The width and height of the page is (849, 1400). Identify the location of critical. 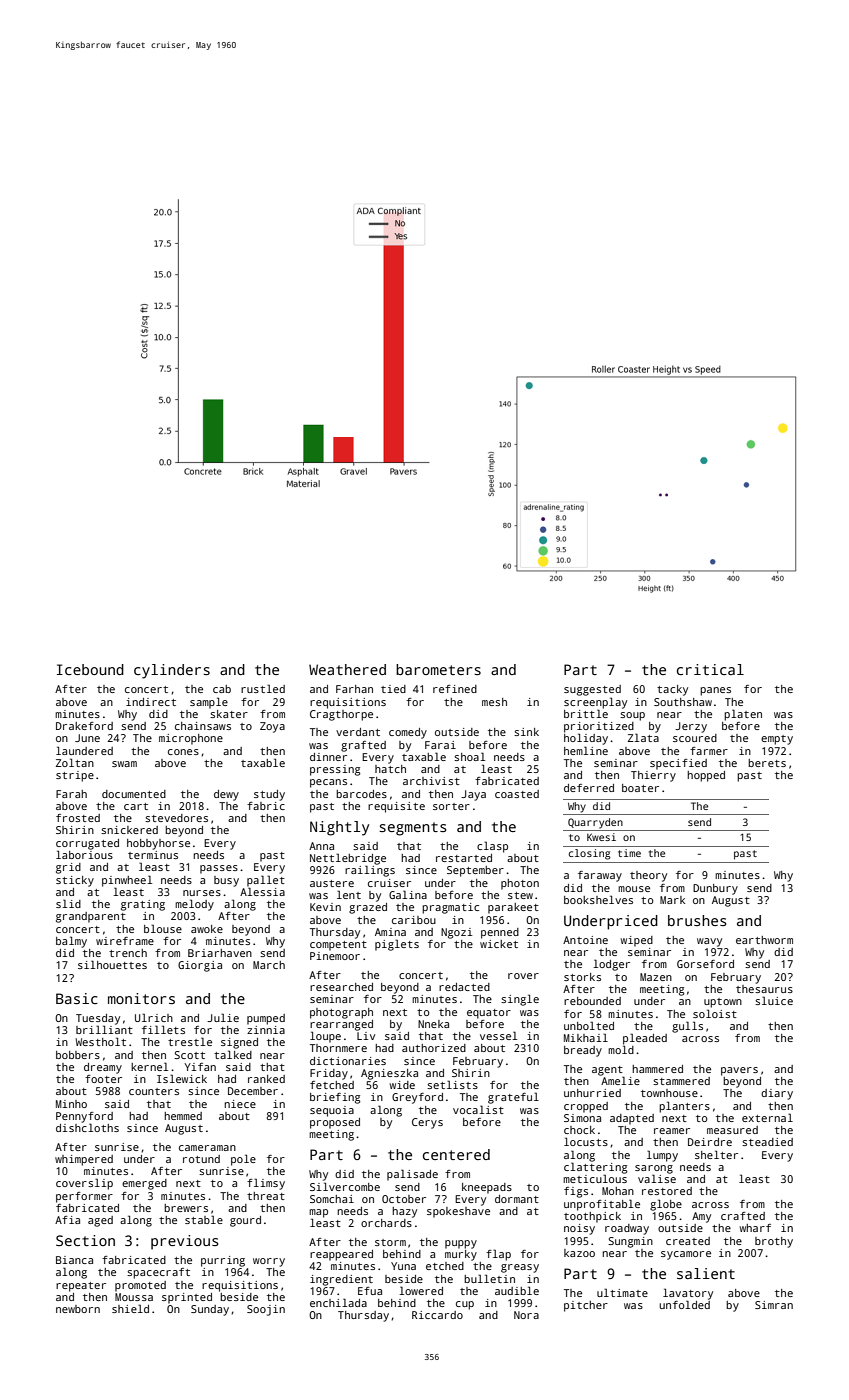
(710, 669).
